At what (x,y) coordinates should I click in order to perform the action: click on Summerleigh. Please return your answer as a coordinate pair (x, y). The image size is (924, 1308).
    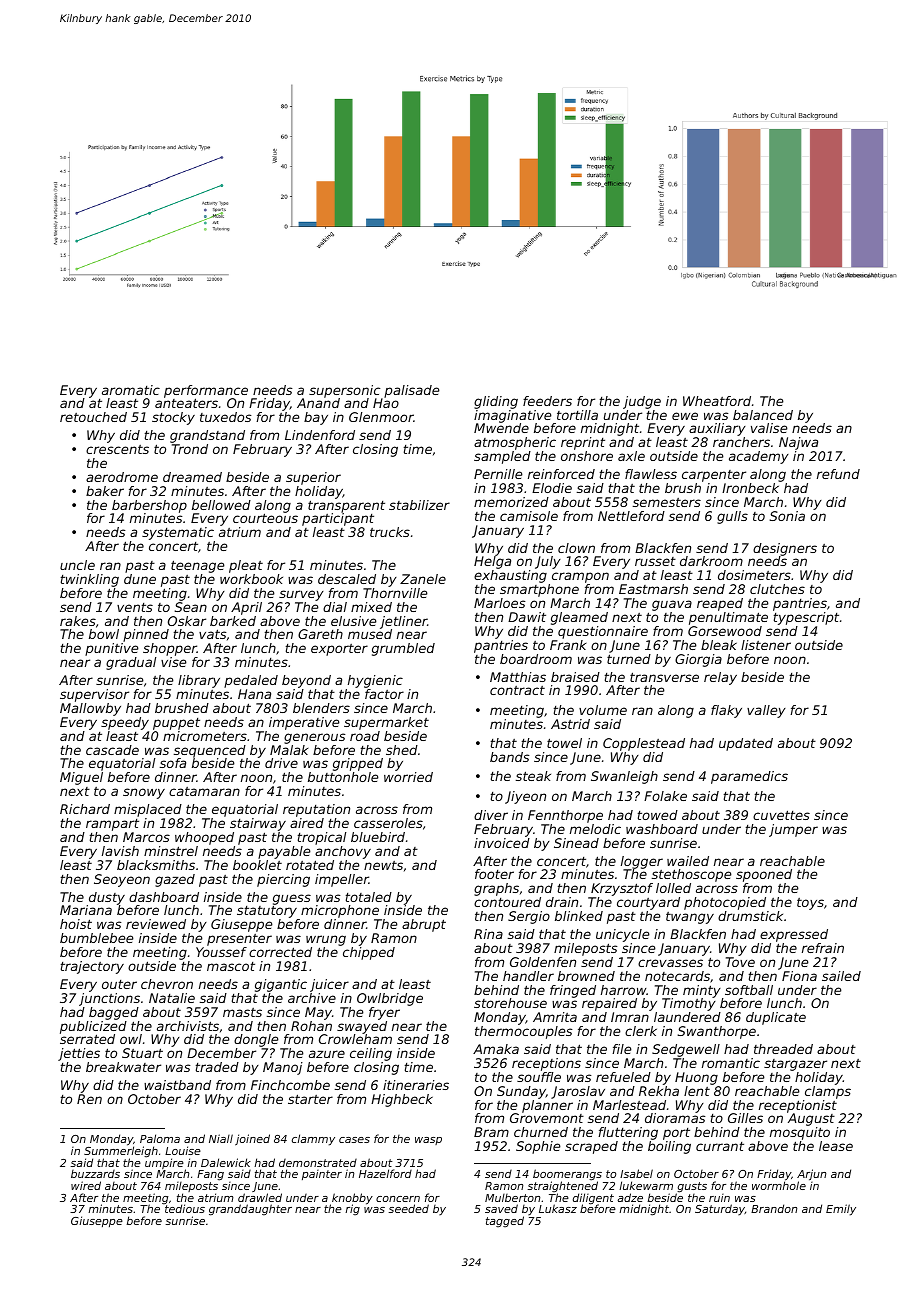
    Looking at the image, I should click on (121, 1152).
